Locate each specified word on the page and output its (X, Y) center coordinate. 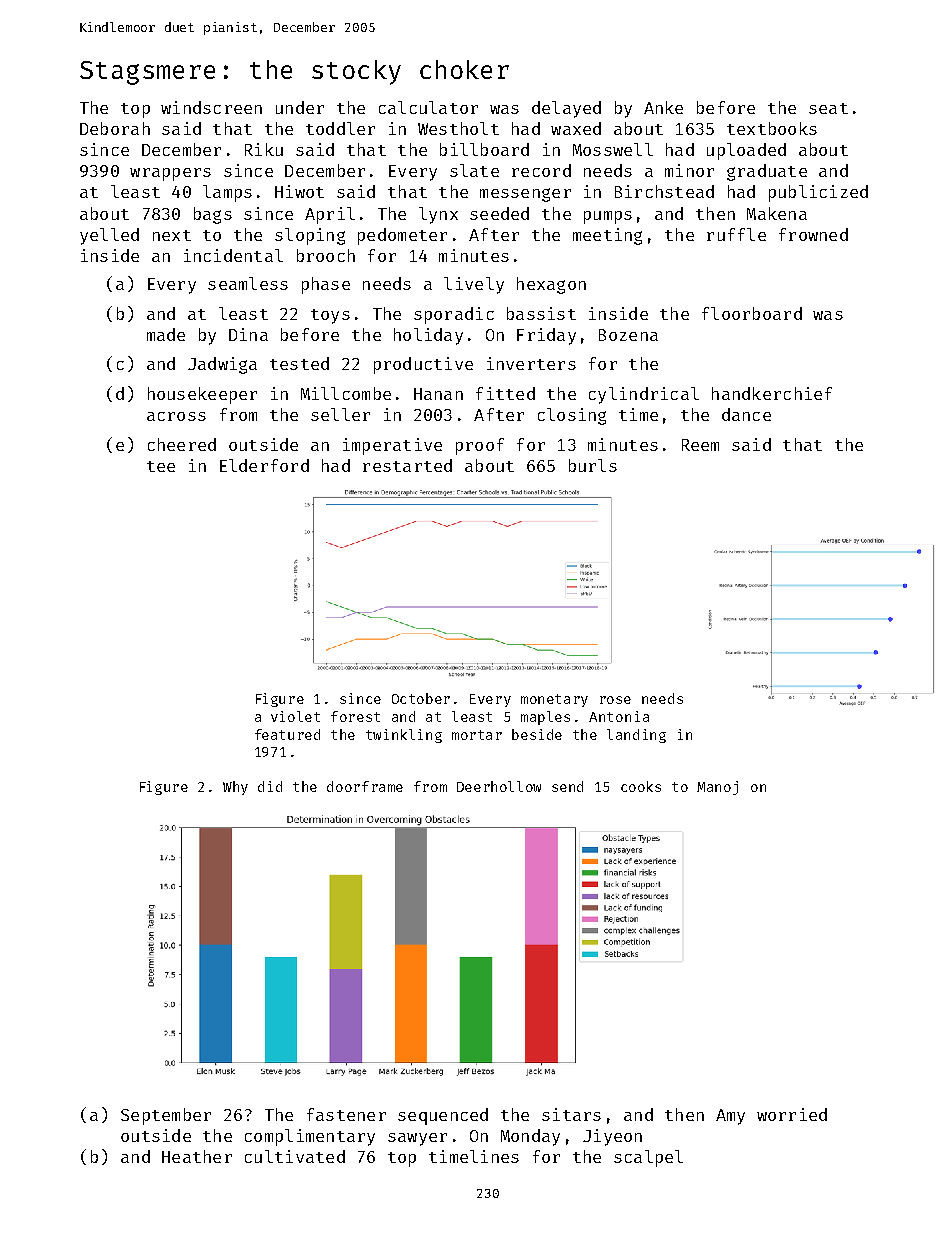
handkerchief (772, 393)
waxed (576, 128)
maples (545, 718)
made (166, 334)
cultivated (295, 1156)
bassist (541, 313)
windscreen (211, 107)
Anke (663, 107)
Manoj (717, 788)
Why (235, 788)
